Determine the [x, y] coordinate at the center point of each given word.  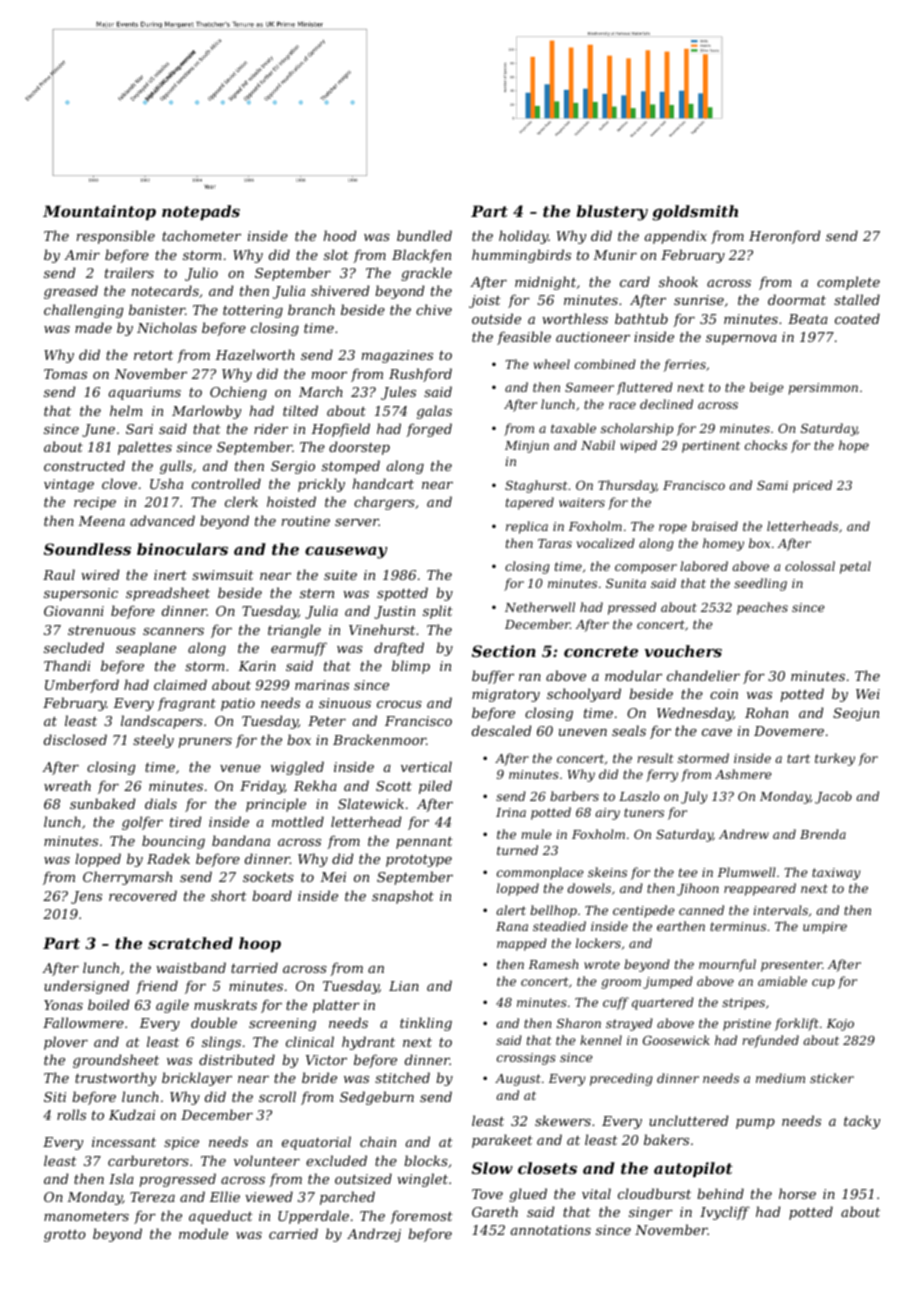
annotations [551, 1230]
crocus [399, 704]
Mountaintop [99, 212]
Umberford [82, 686]
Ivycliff [725, 1213]
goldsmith [695, 213]
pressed [632, 608]
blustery [612, 213]
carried [293, 1233]
